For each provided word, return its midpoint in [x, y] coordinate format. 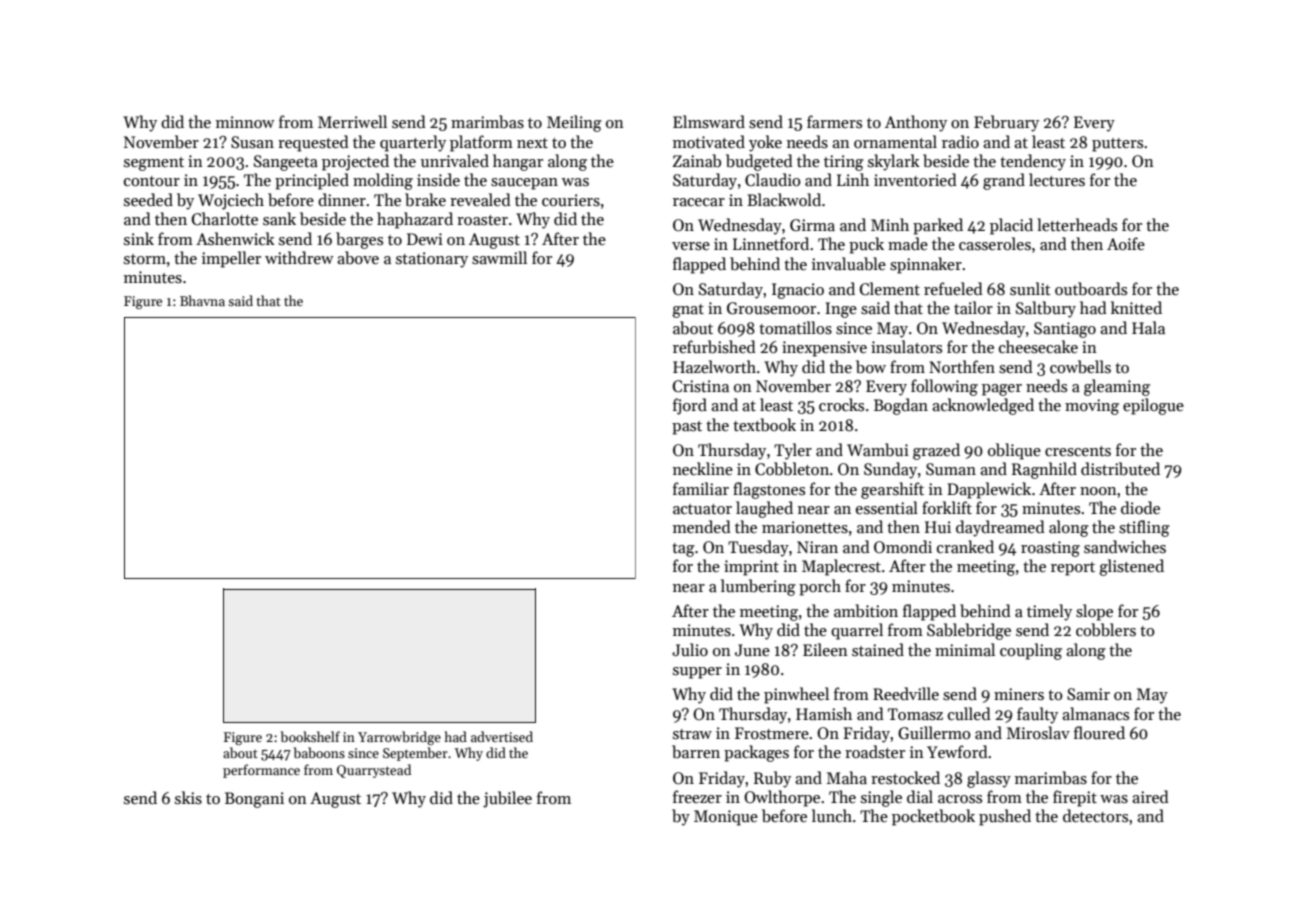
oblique [1014, 451]
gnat [688, 311]
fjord [690, 406]
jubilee [507, 799]
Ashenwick [235, 238]
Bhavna [202, 300]
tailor [973, 307]
